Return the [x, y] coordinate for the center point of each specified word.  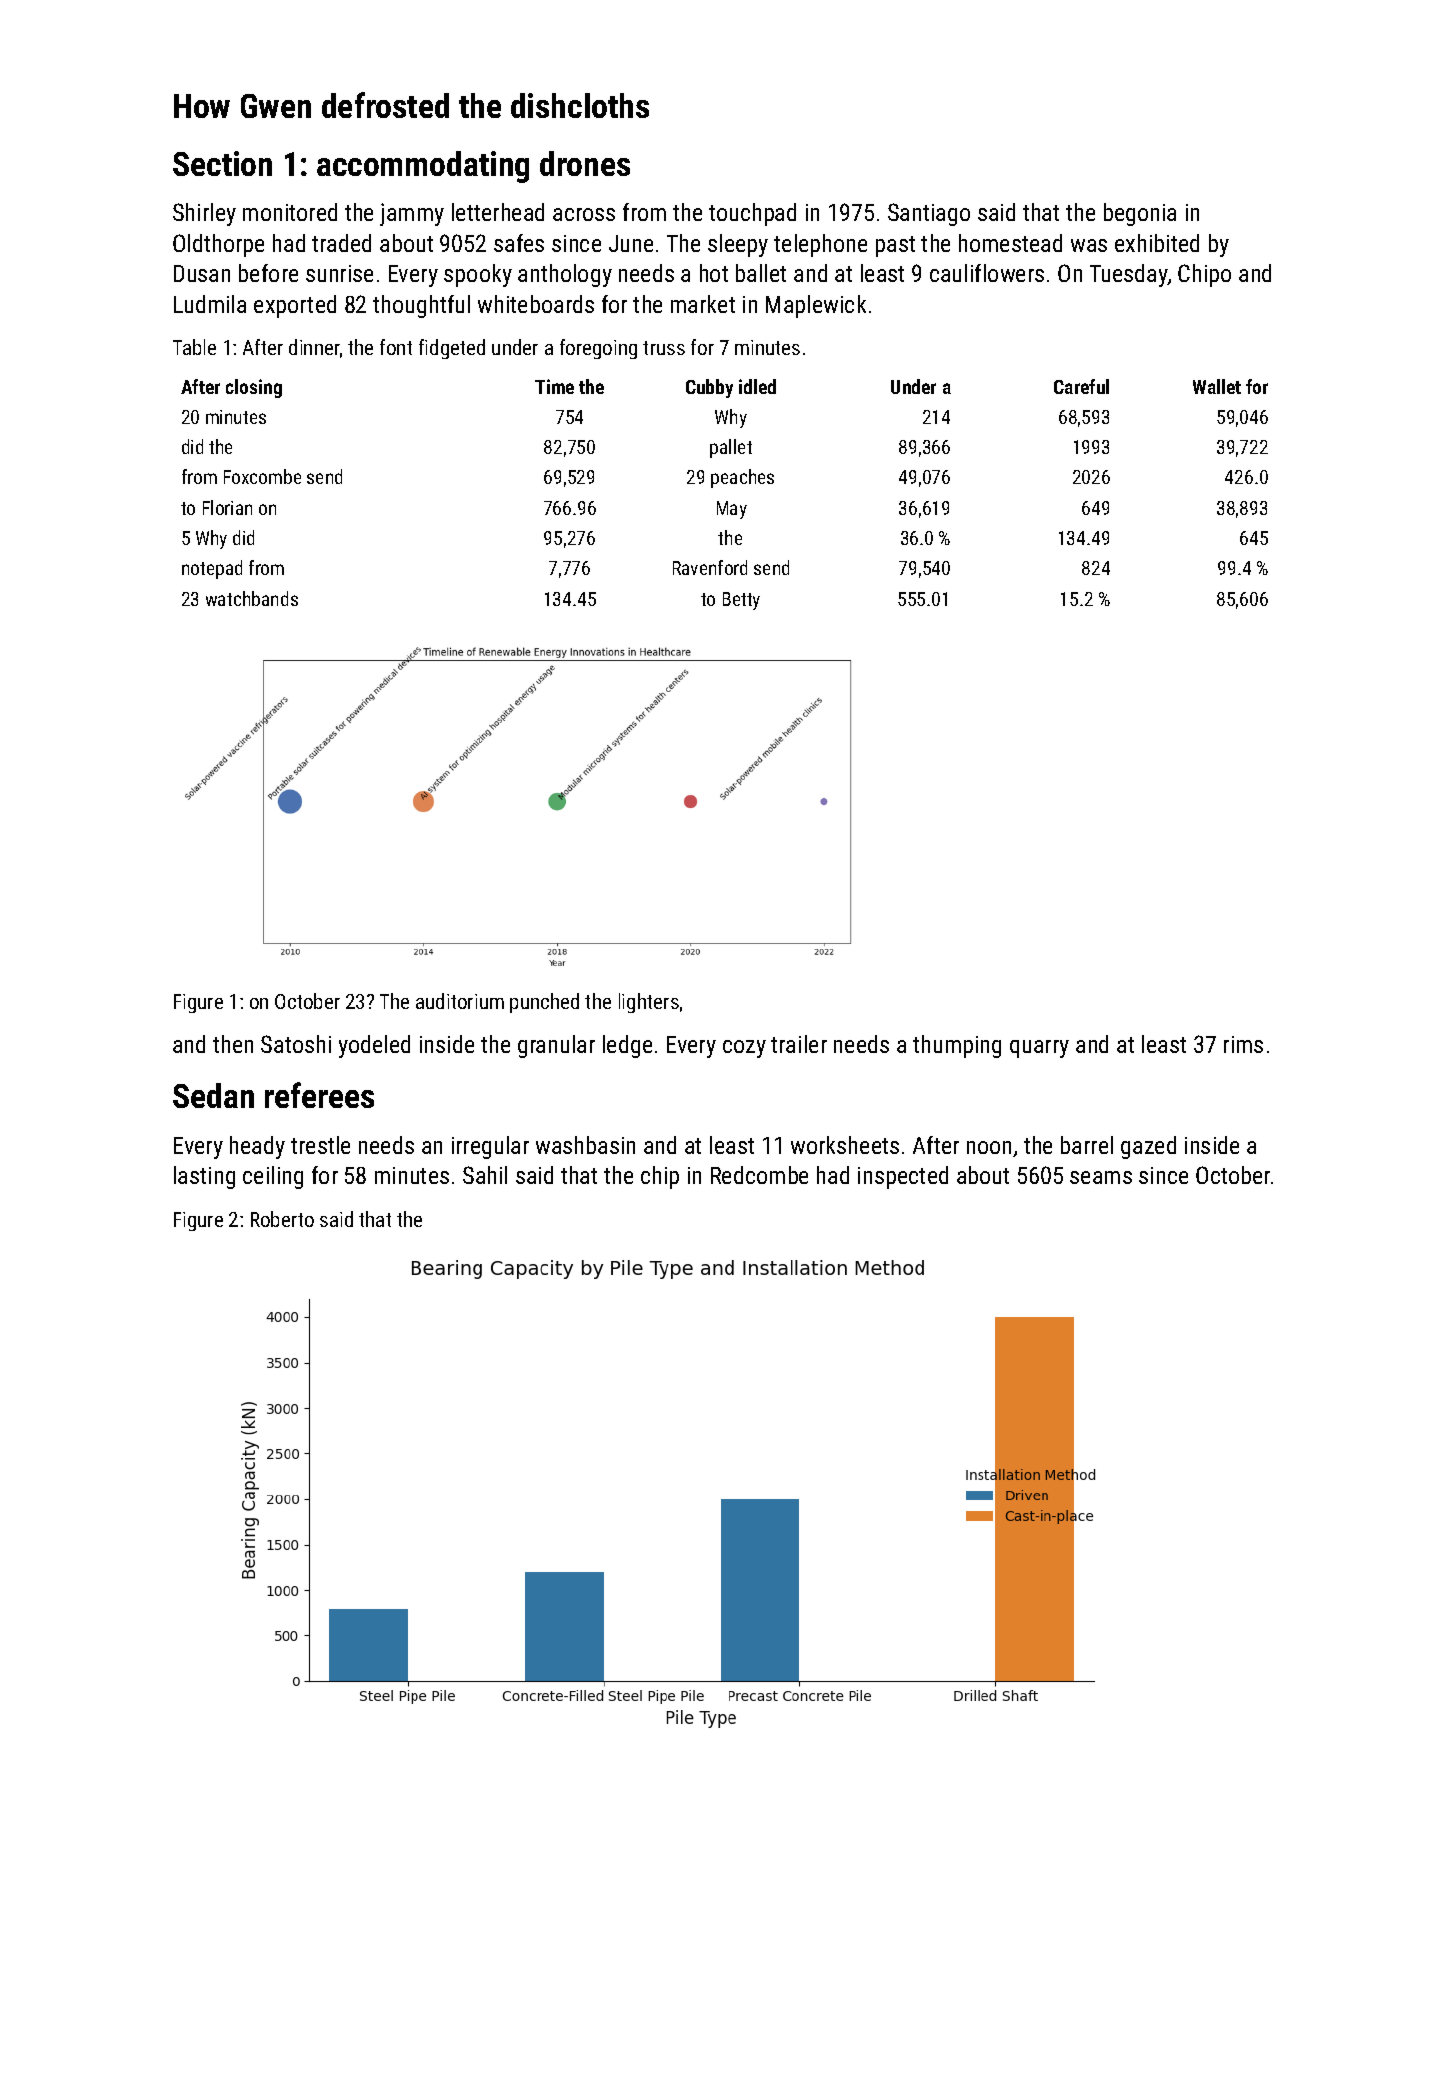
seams [1101, 1177]
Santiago [929, 214]
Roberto [282, 1219]
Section [222, 163]
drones [585, 163]
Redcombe [759, 1175]
